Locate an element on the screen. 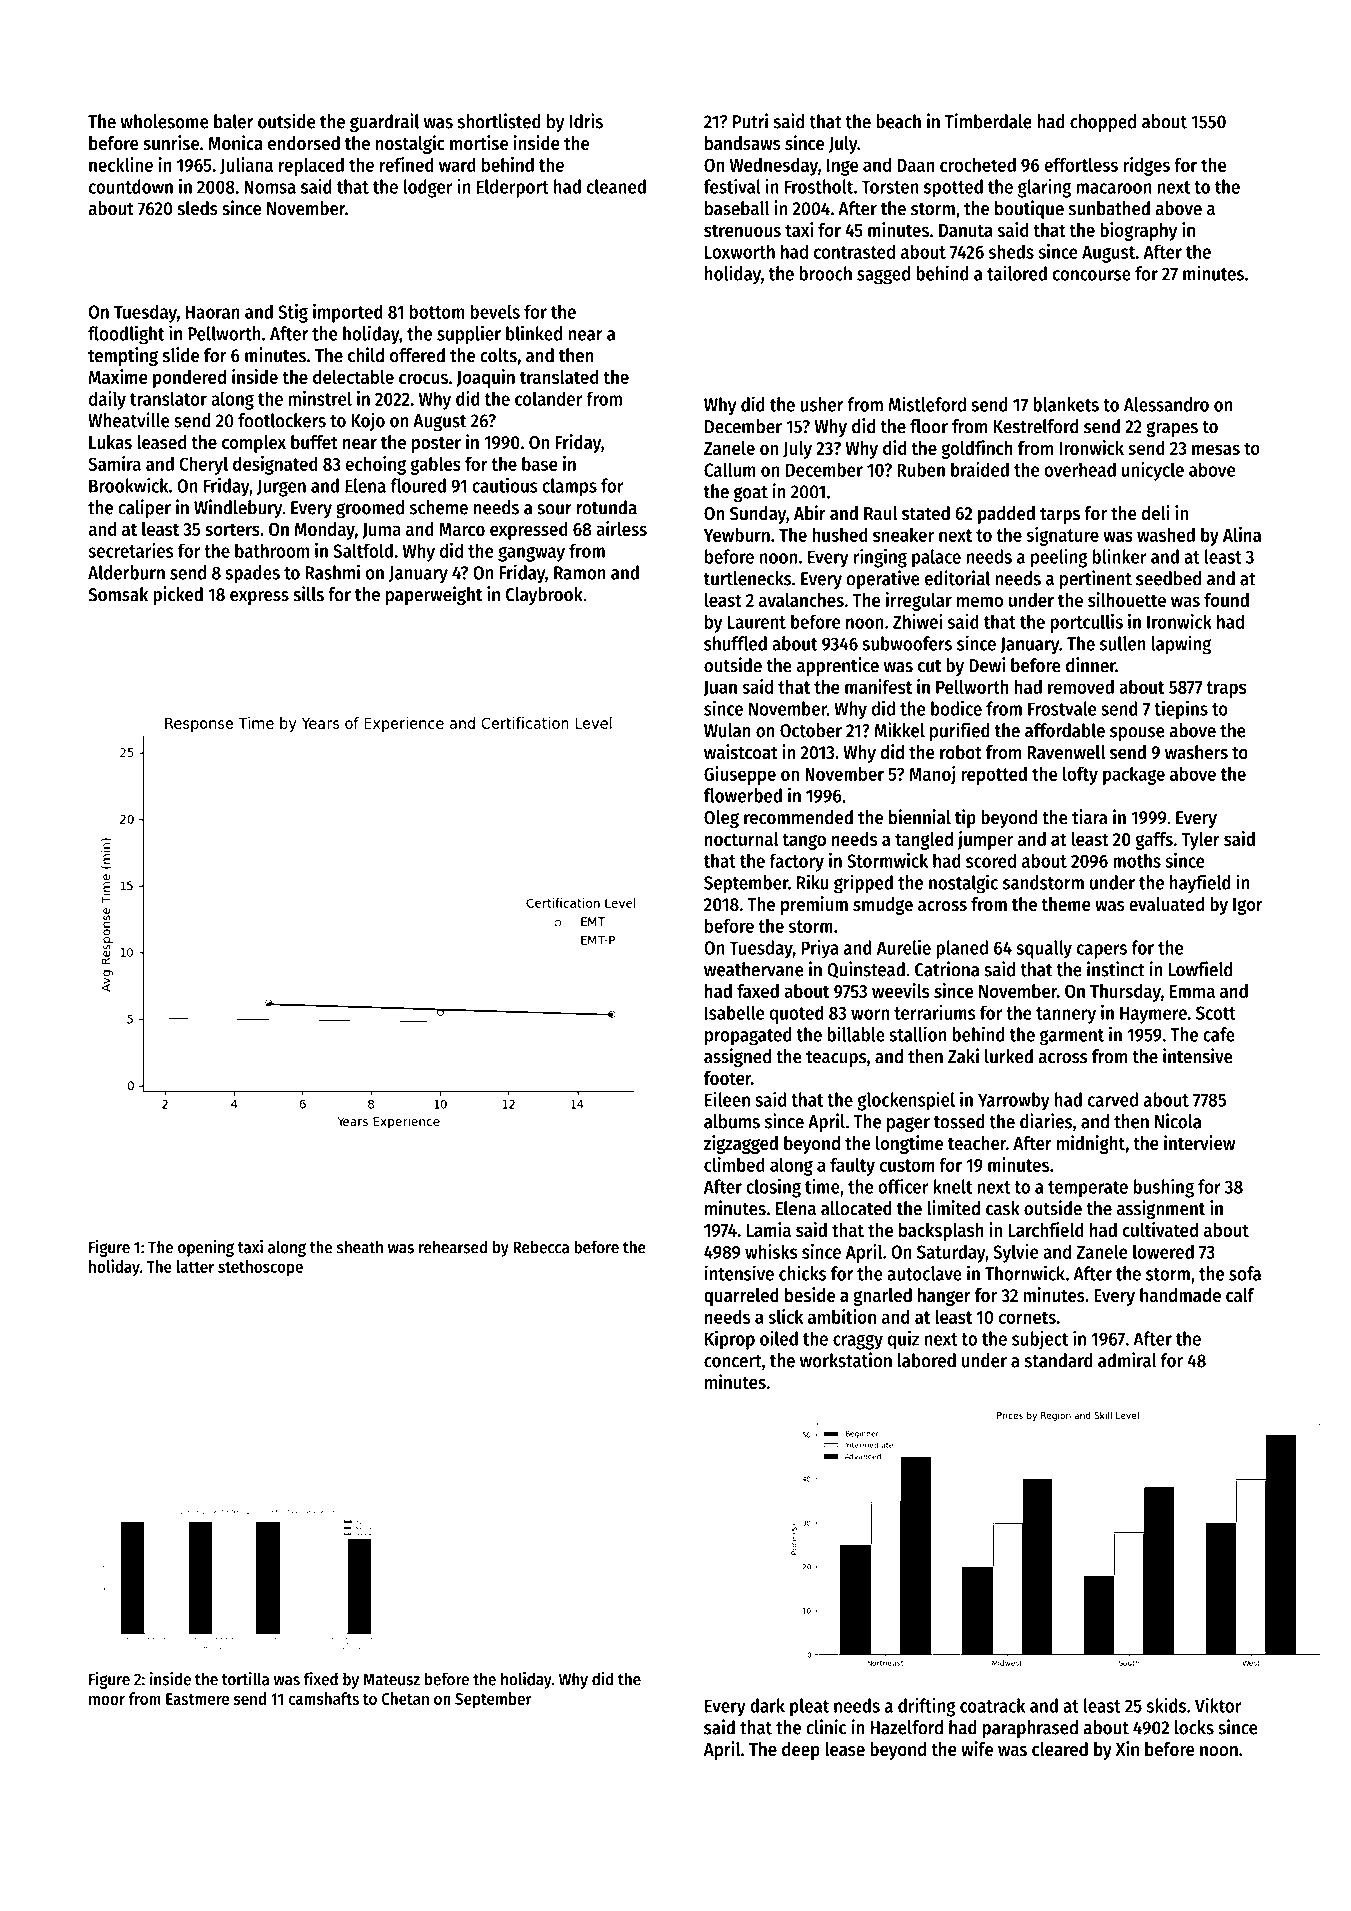  usher is located at coordinates (821, 404).
